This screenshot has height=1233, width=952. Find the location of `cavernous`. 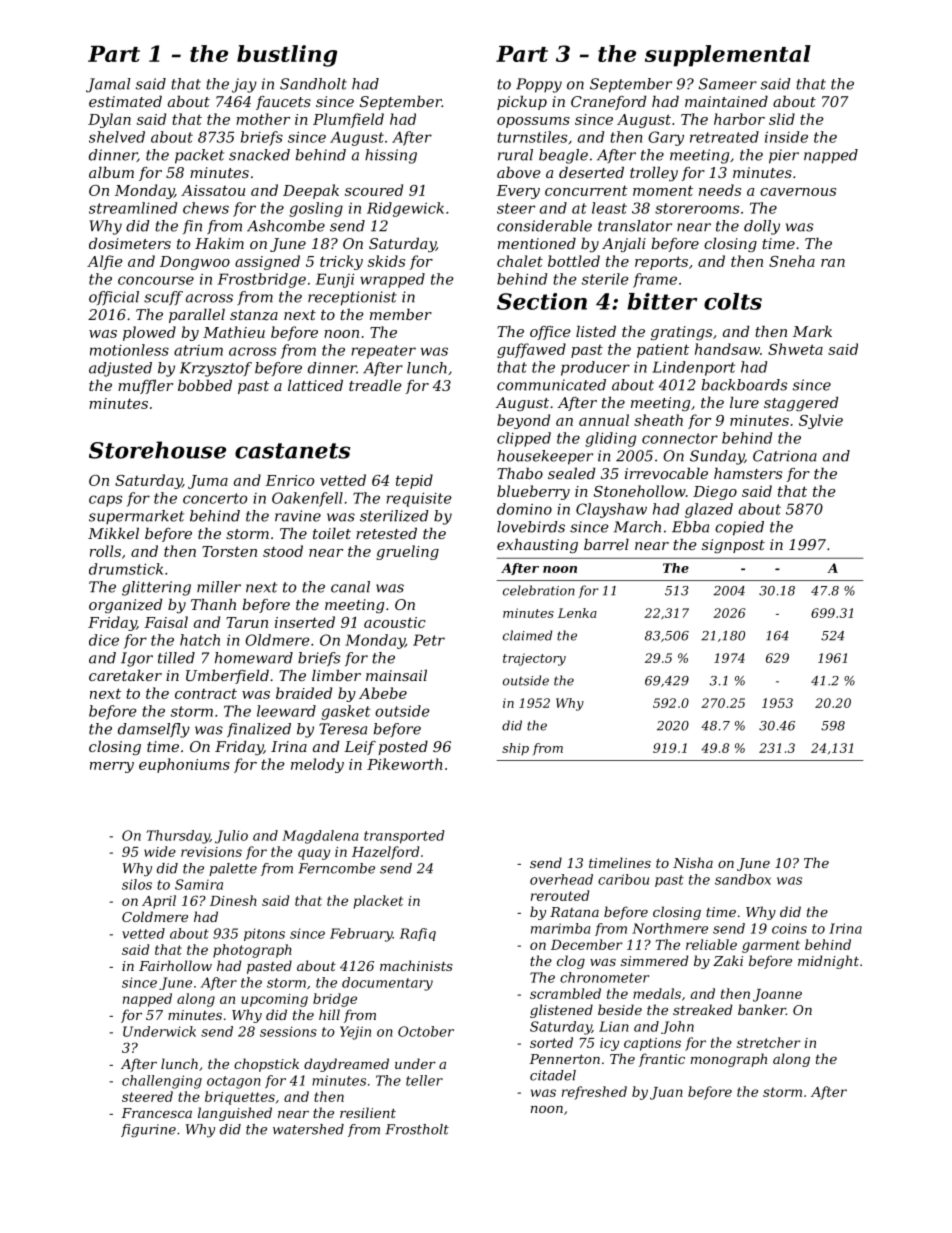

cavernous is located at coordinates (798, 192).
